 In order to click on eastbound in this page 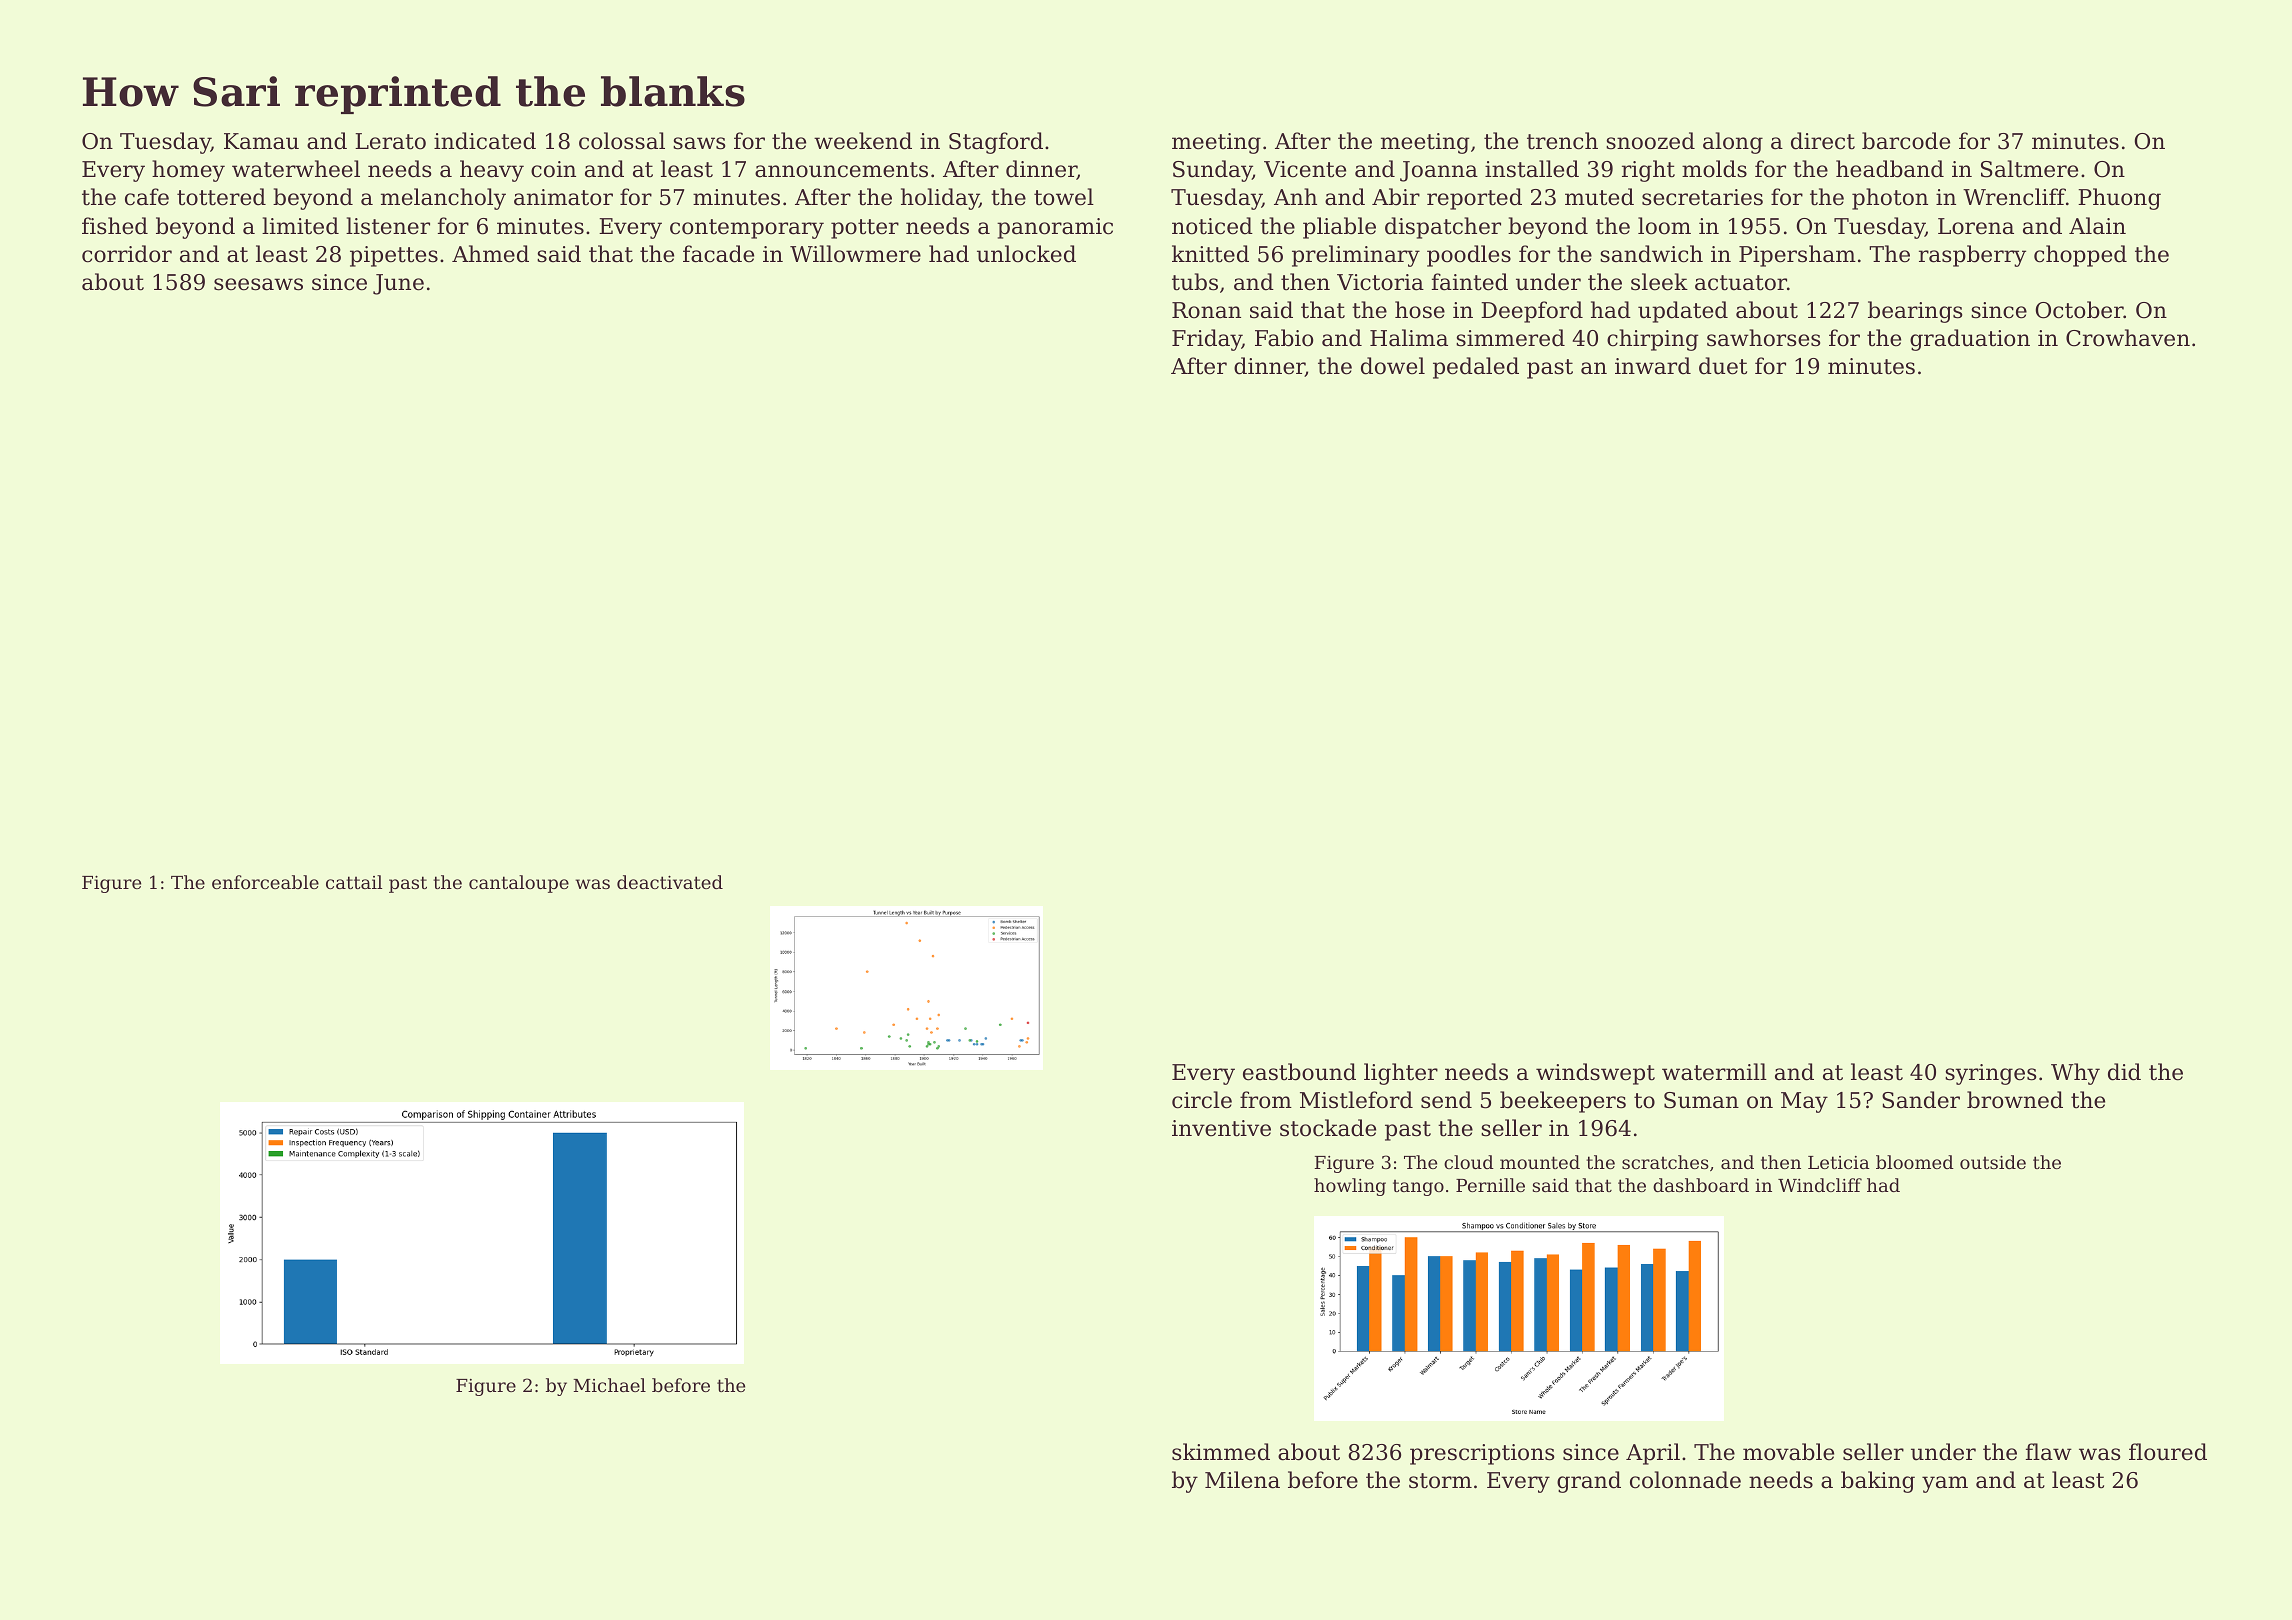, I will do `click(1299, 1072)`.
